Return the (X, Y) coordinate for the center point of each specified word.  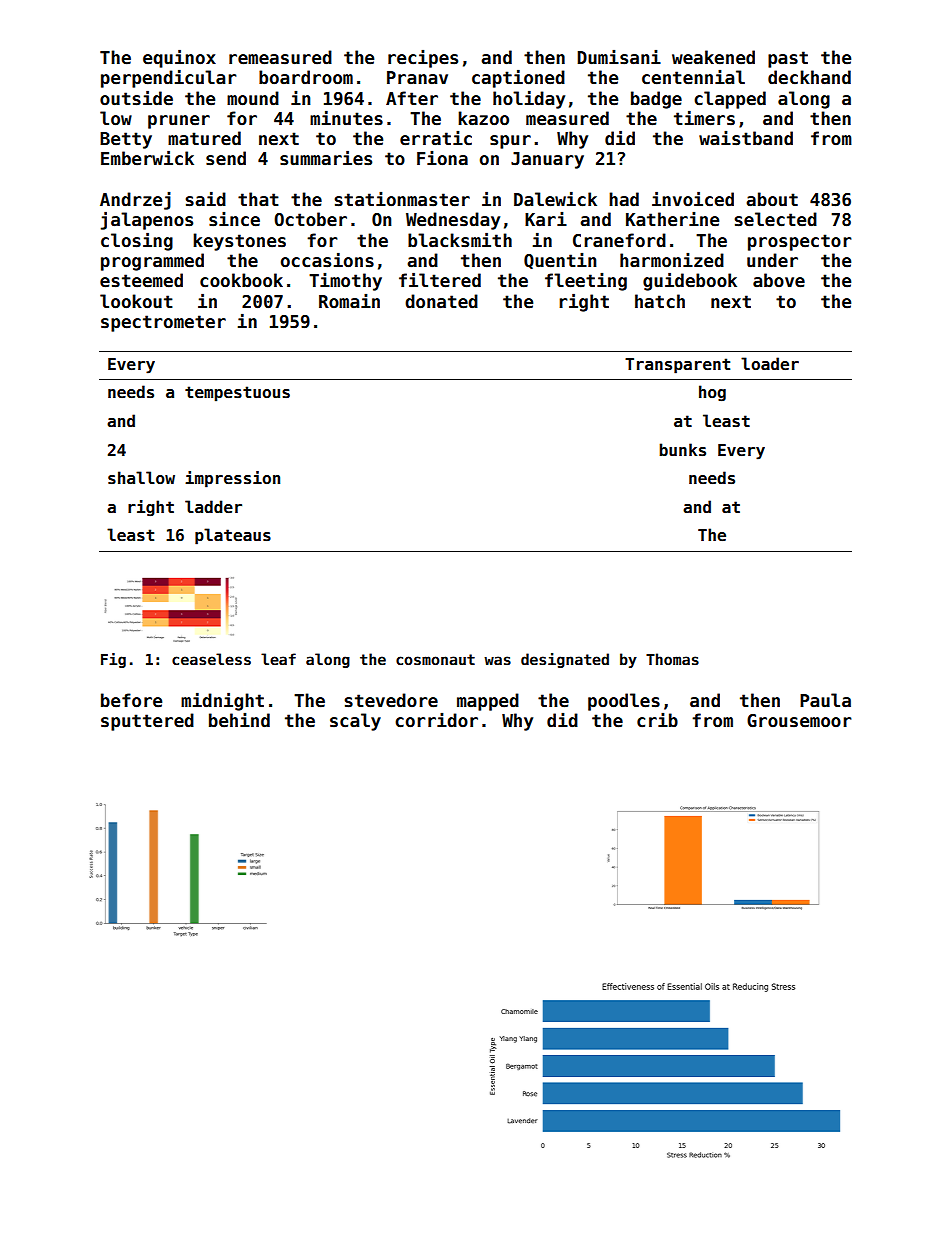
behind (239, 720)
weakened (713, 57)
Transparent (677, 366)
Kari (546, 219)
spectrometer (163, 323)
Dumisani (619, 57)
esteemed (141, 280)
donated (441, 301)
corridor (436, 720)
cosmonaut (435, 659)
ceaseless (211, 659)
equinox (179, 58)
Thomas (672, 659)
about (772, 199)
